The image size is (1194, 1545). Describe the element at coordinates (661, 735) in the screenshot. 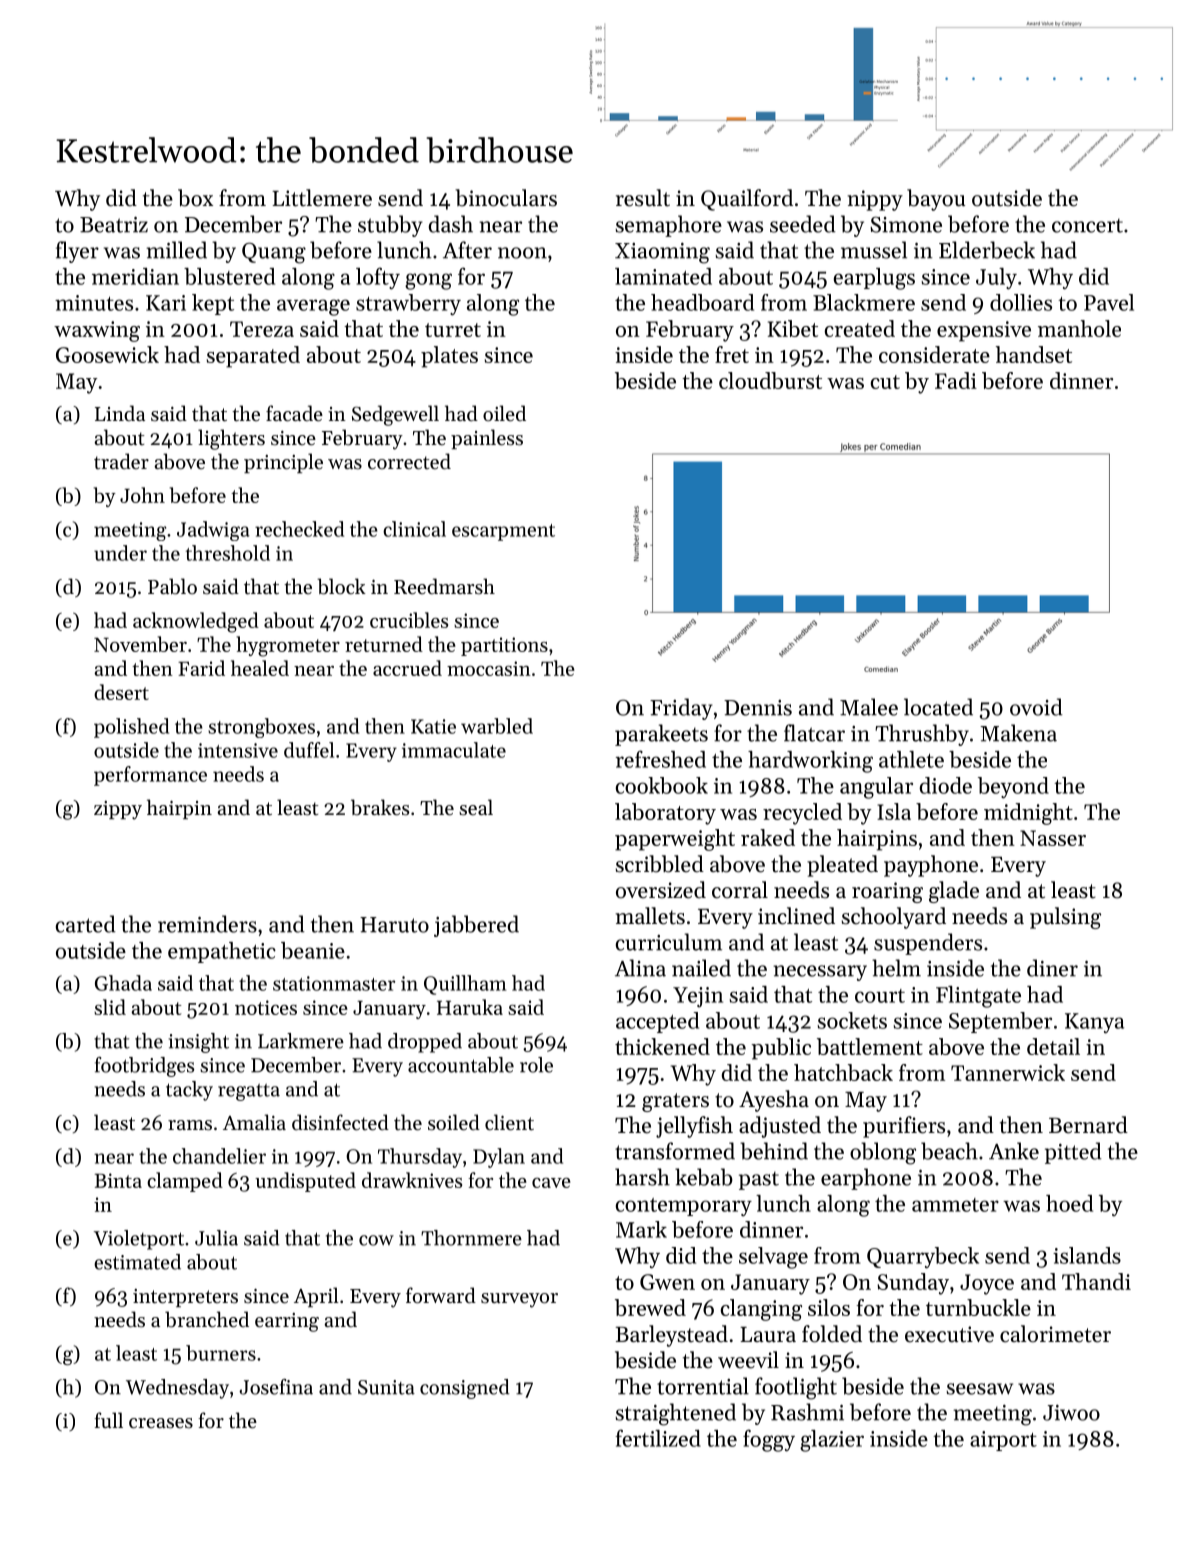

I see `parakeets` at that location.
